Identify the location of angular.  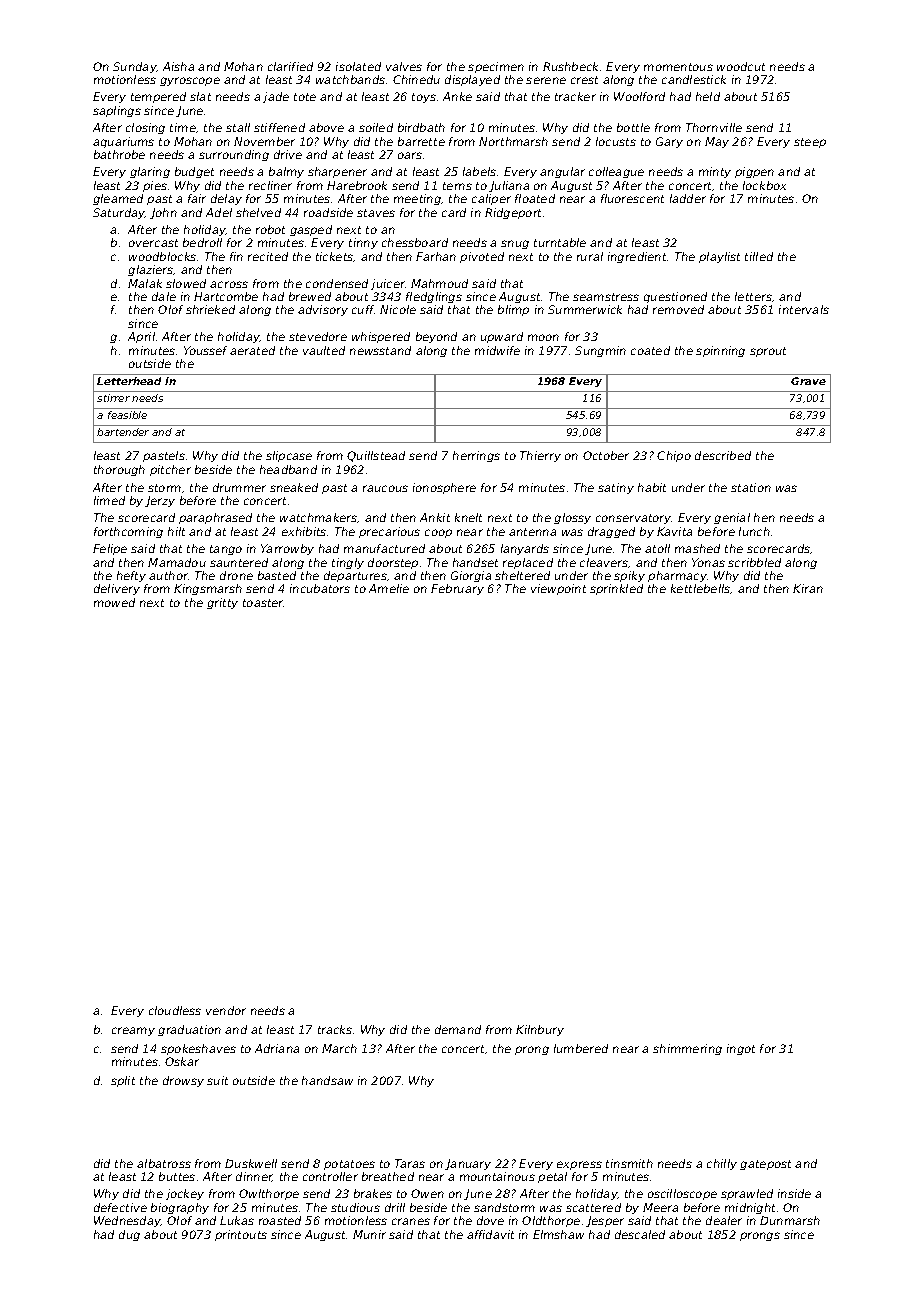
(562, 172).
